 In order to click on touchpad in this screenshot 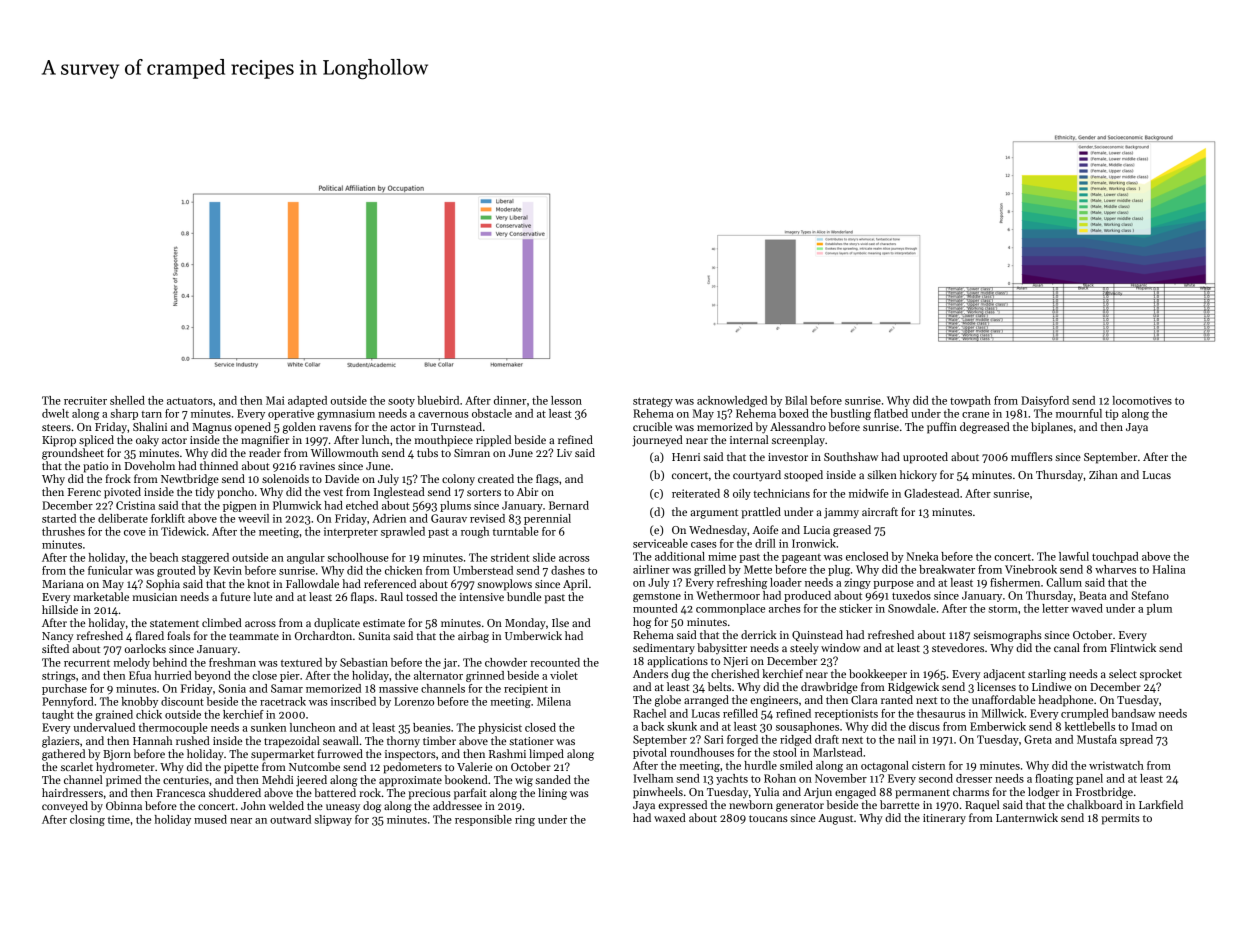, I will do `click(1115, 557)`.
